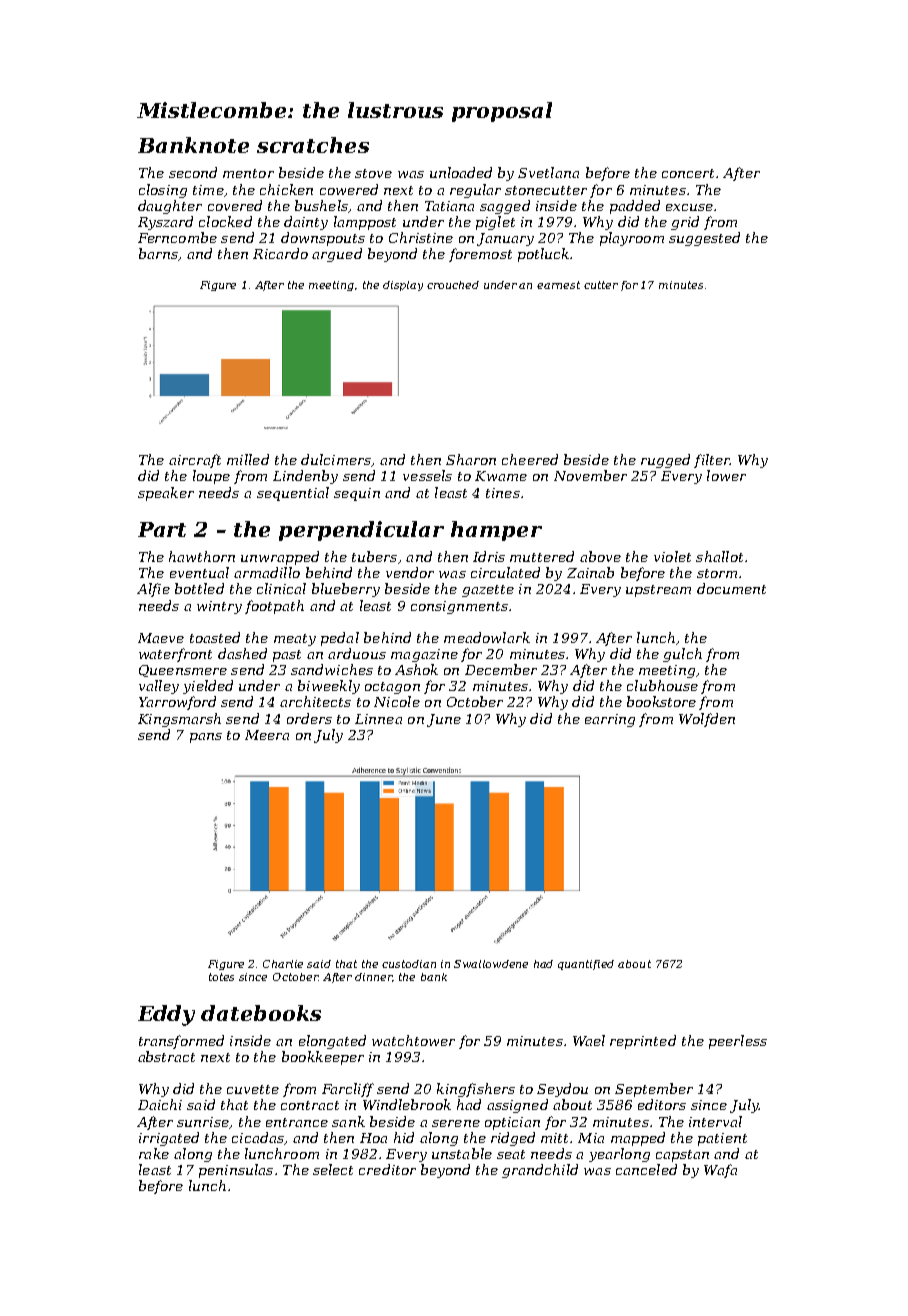 This image has height=1316, width=908. Describe the element at coordinates (166, 1056) in the image. I see `abstract` at that location.
